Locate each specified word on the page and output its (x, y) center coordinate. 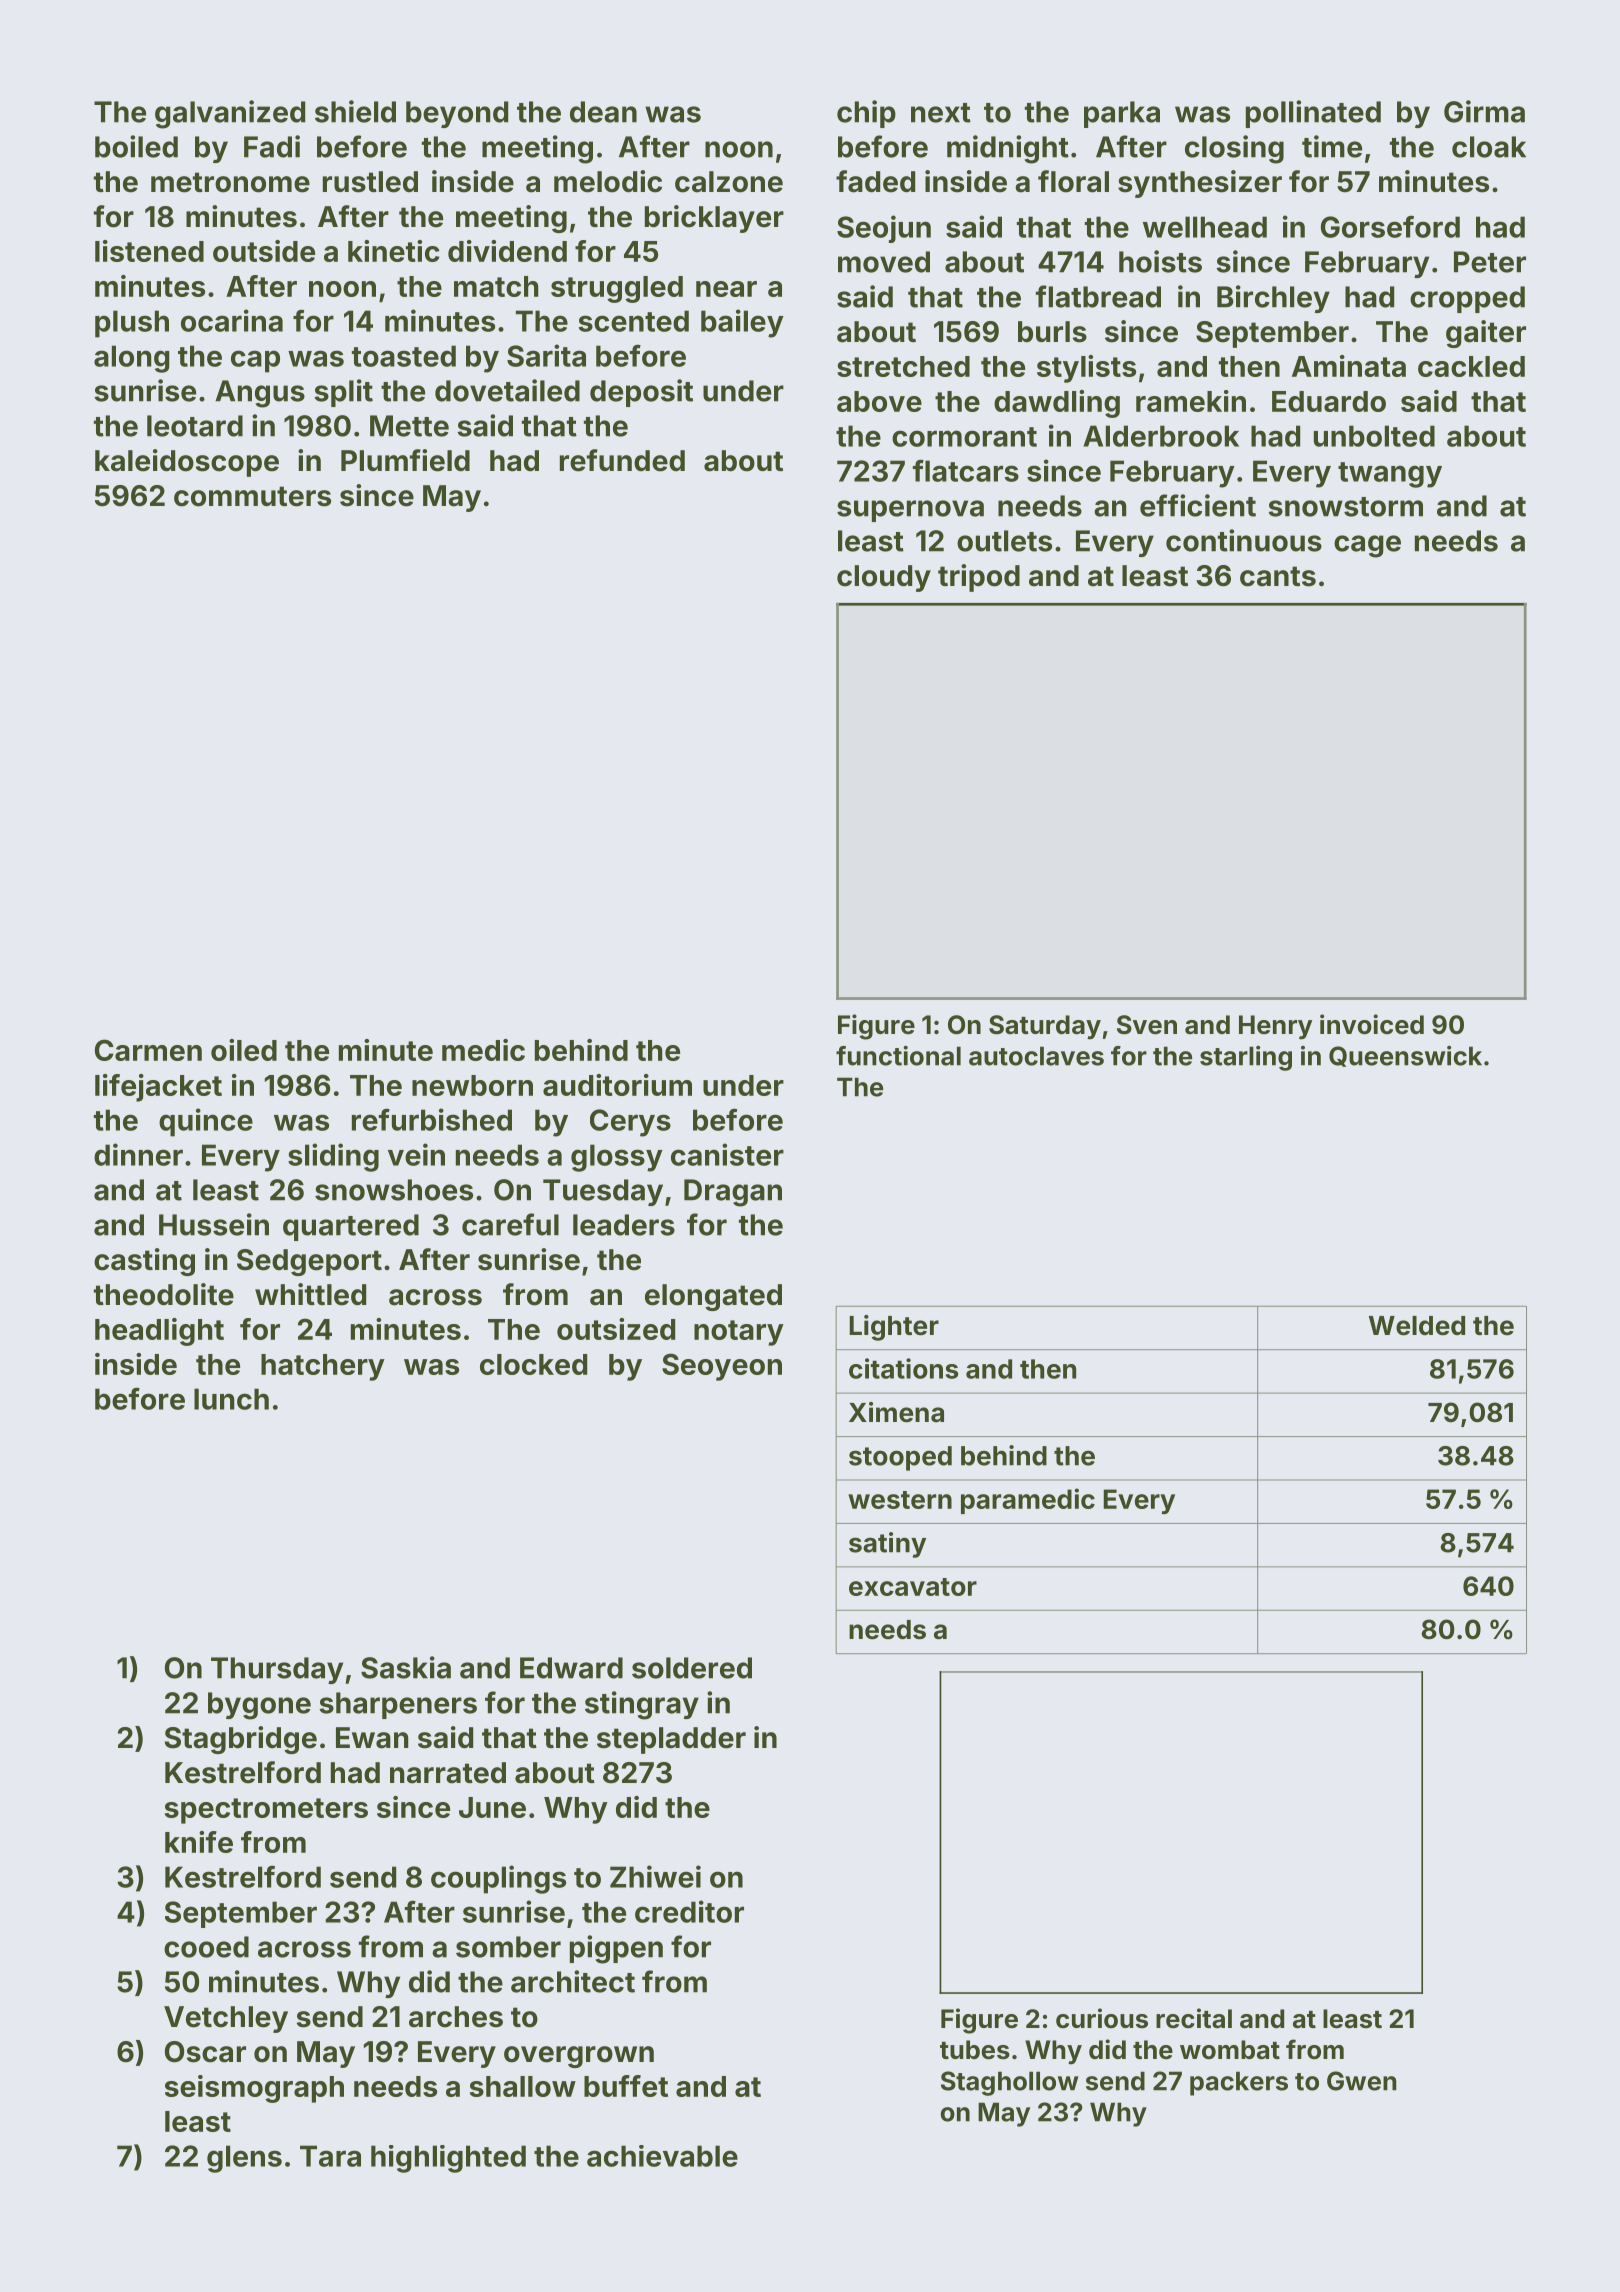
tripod (979, 578)
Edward (571, 1668)
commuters (252, 496)
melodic (608, 181)
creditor (689, 1911)
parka (1122, 114)
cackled (1471, 366)
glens (244, 2159)
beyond (457, 114)
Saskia (406, 1667)
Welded (1417, 1326)
